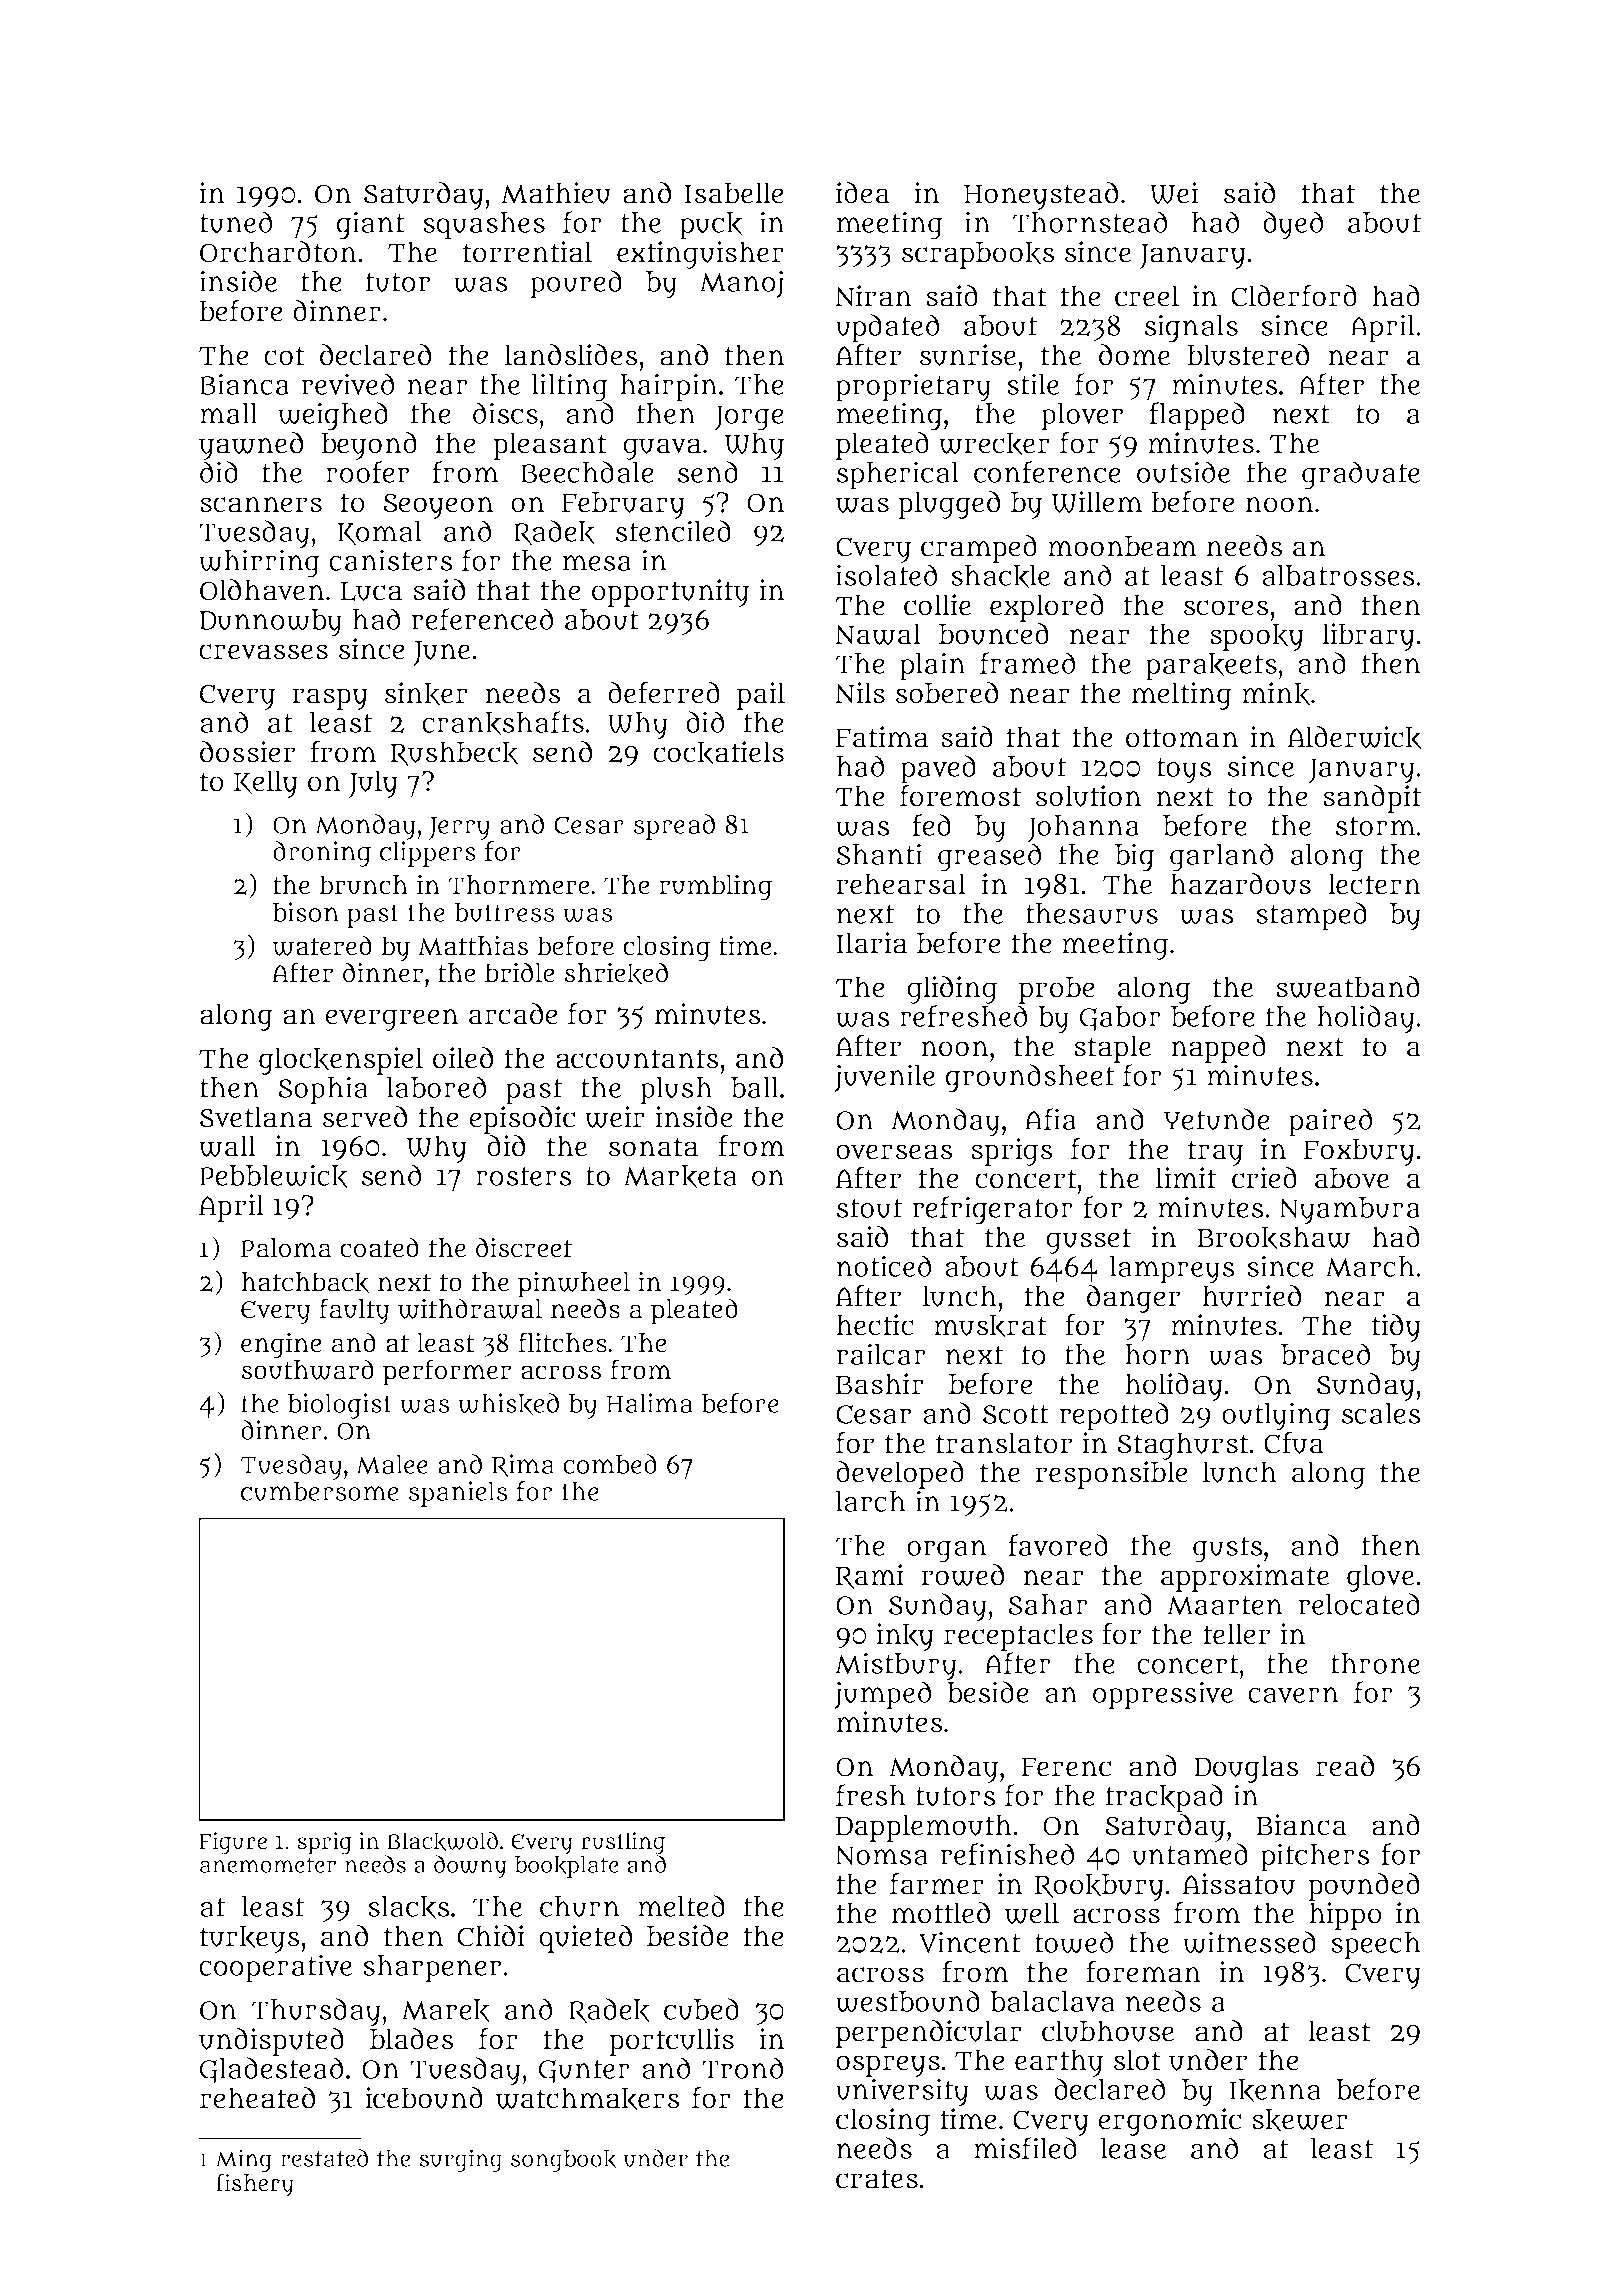 The image size is (1620, 2292). Describe the element at coordinates (962, 1574) in the document. I see `rowed` at that location.
